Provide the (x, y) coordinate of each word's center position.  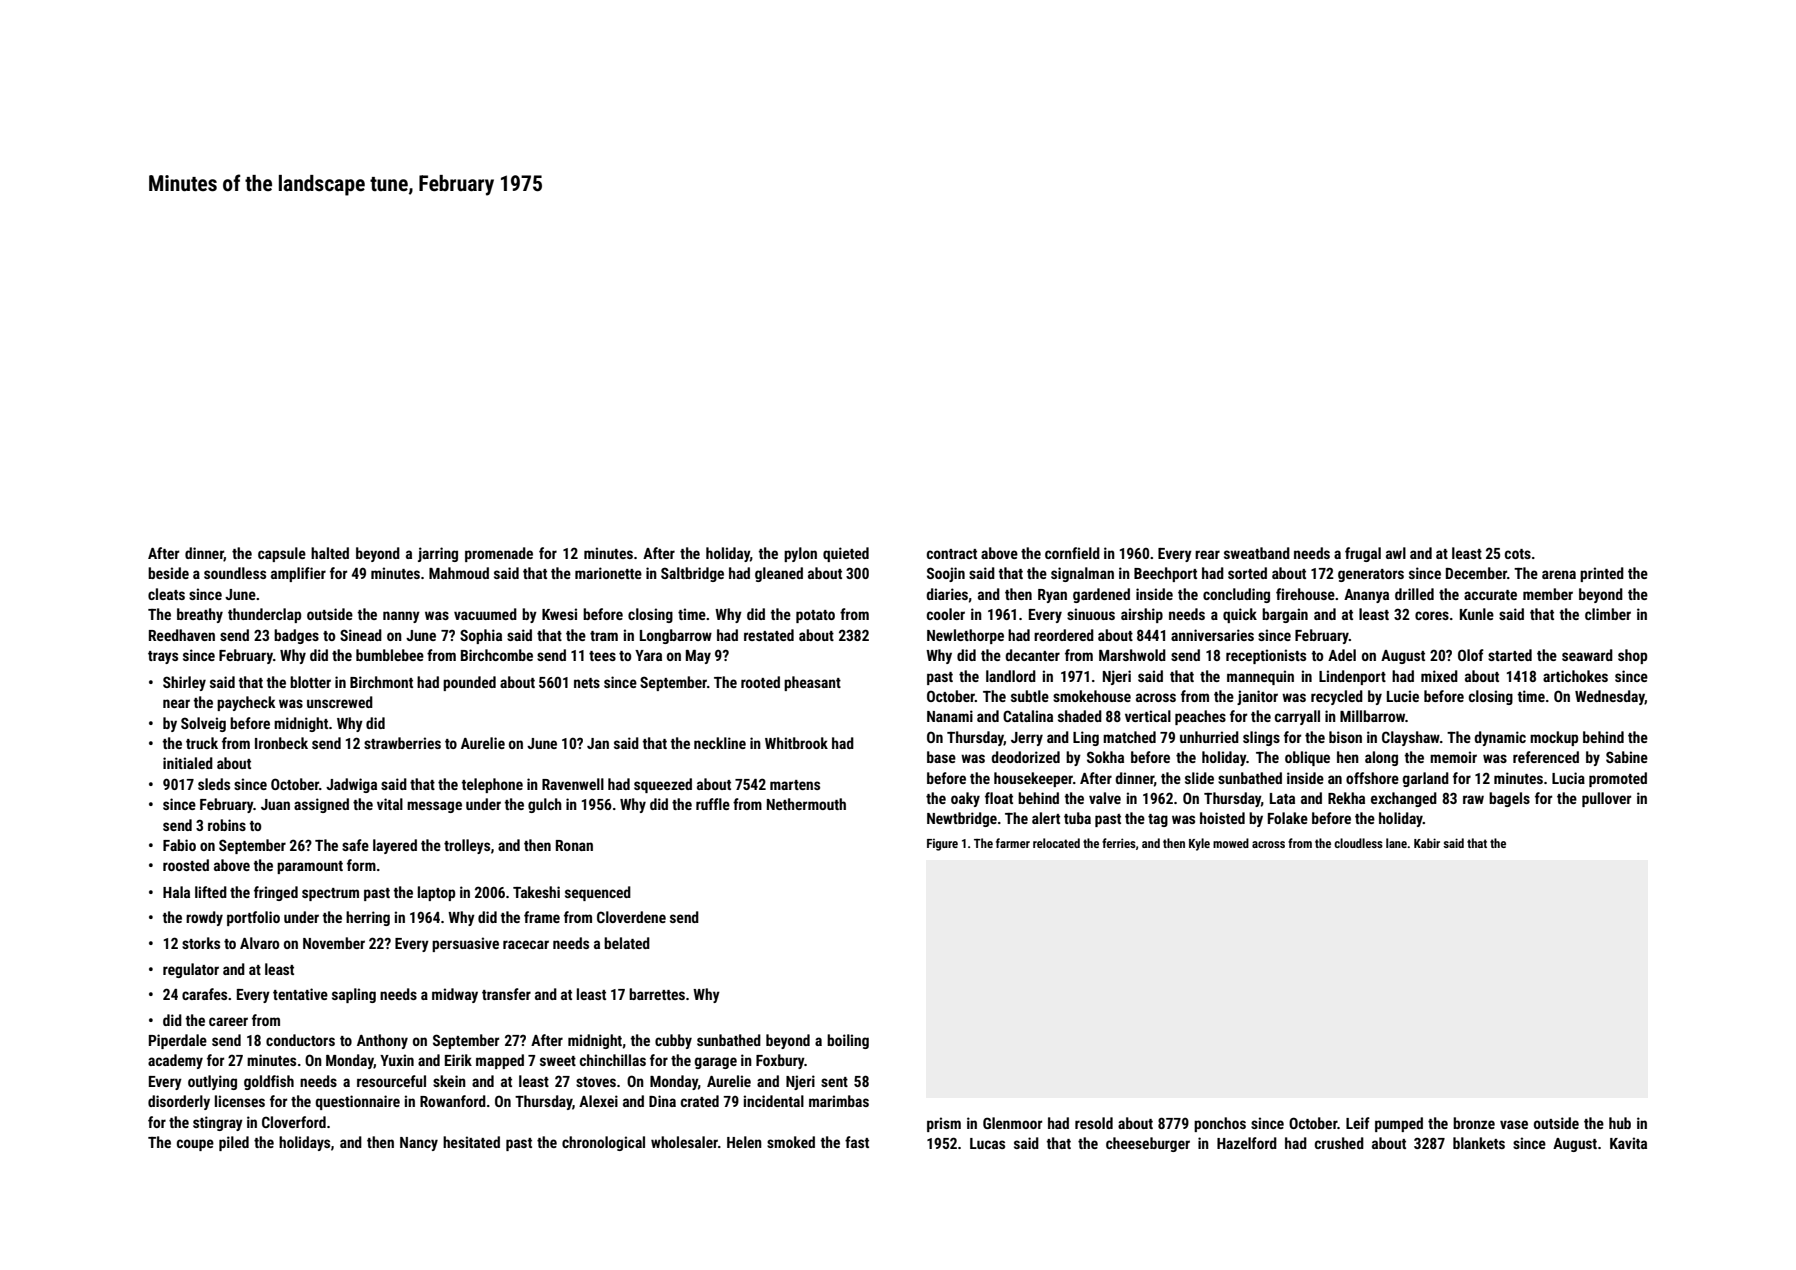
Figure (942, 845)
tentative (300, 994)
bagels (1509, 799)
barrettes (657, 994)
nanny (401, 617)
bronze (1474, 1123)
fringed (276, 893)
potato (815, 616)
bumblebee (390, 655)
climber (1608, 614)
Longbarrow (676, 636)
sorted (1247, 573)
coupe (195, 1145)
